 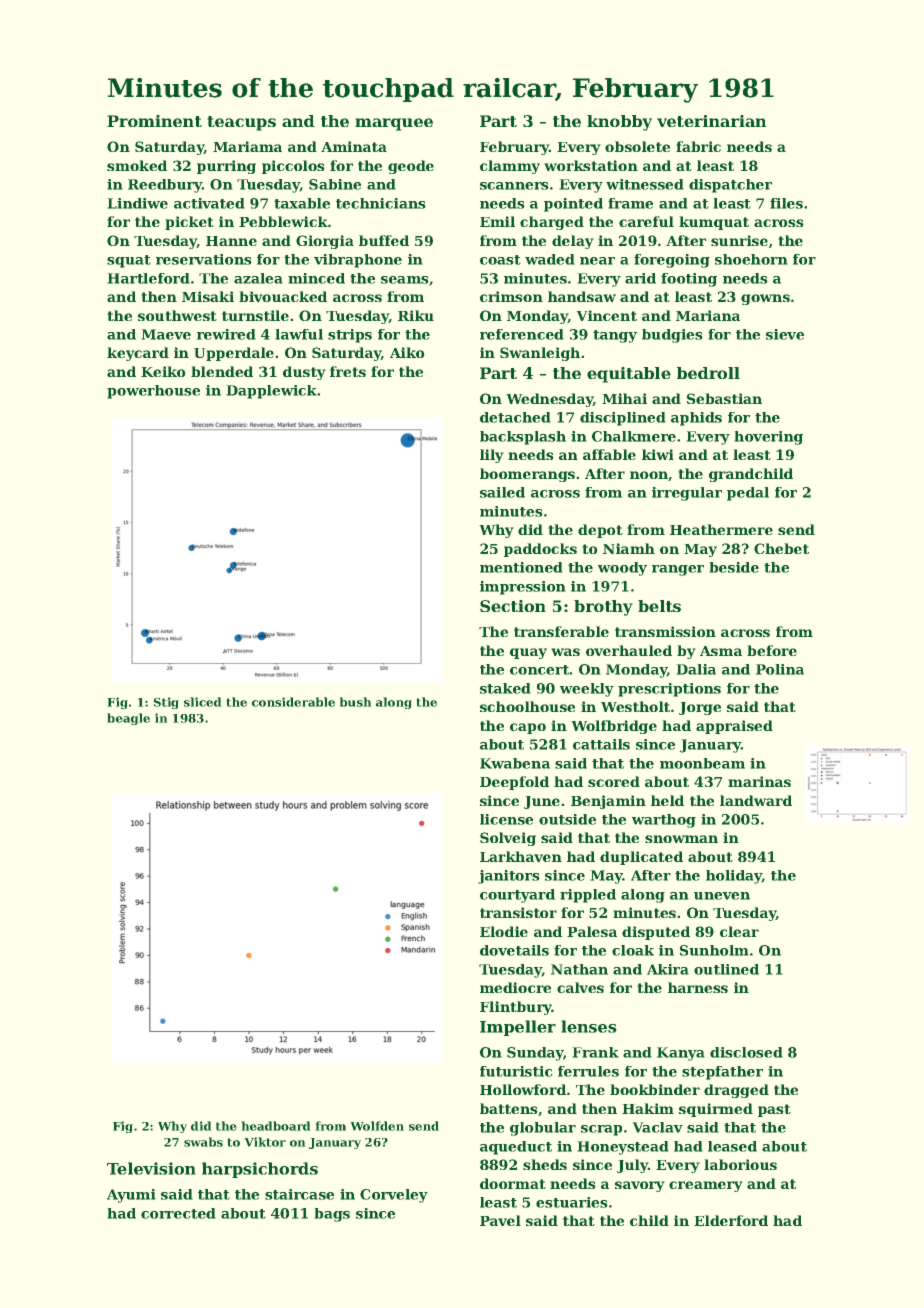 I want to click on marinas, so click(x=759, y=781).
